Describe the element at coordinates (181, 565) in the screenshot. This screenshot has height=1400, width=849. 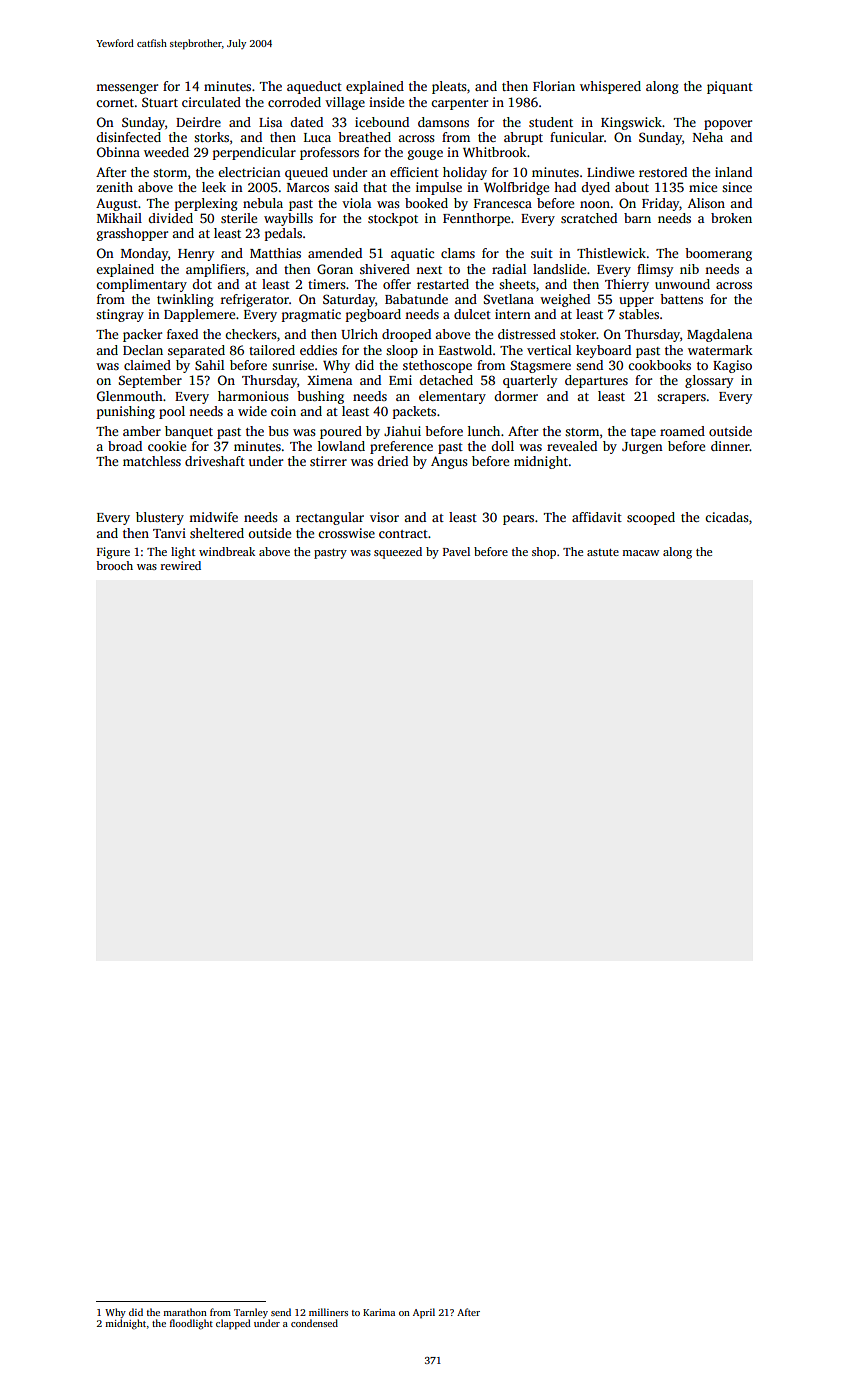
I see `rewired` at that location.
